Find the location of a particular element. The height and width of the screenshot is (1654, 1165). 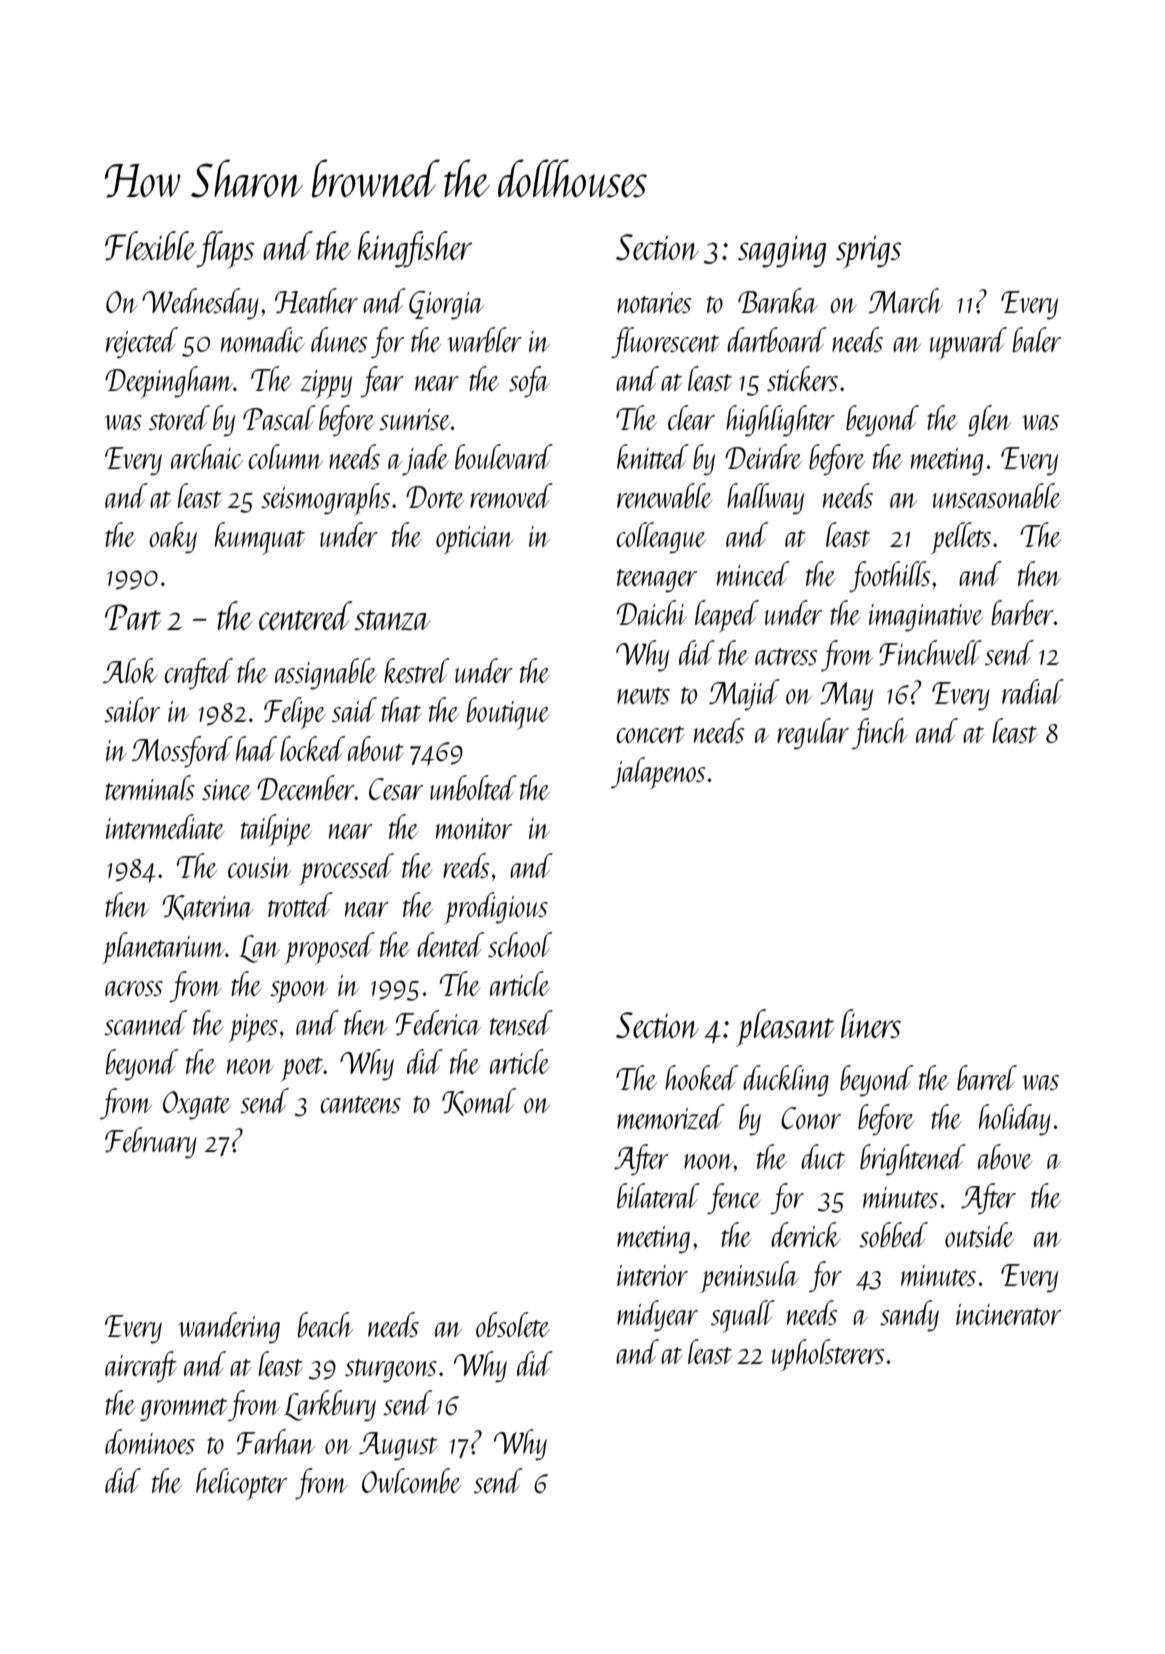

helicopter is located at coordinates (241, 1484).
